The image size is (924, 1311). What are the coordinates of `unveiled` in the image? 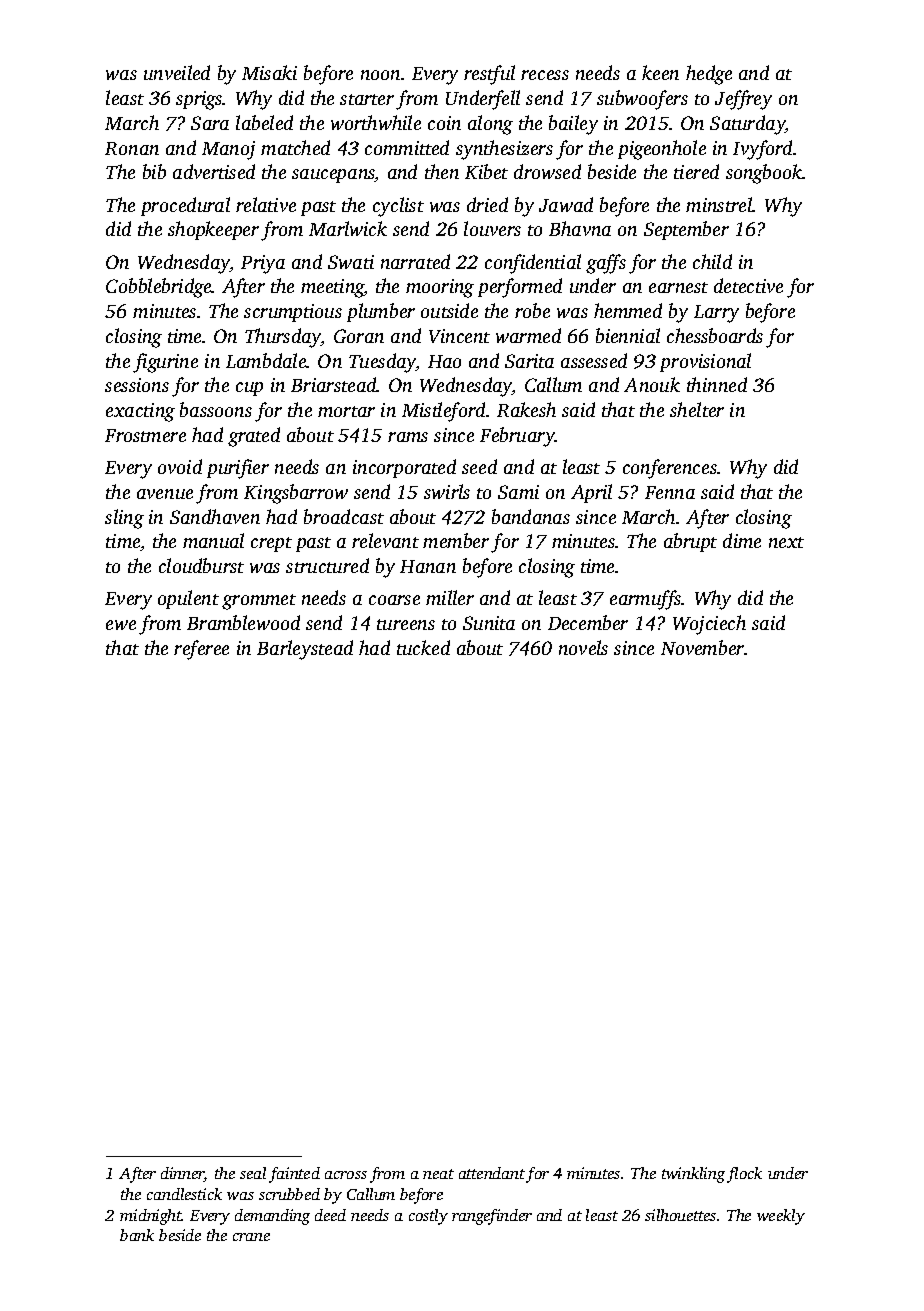 It's located at (177, 72).
